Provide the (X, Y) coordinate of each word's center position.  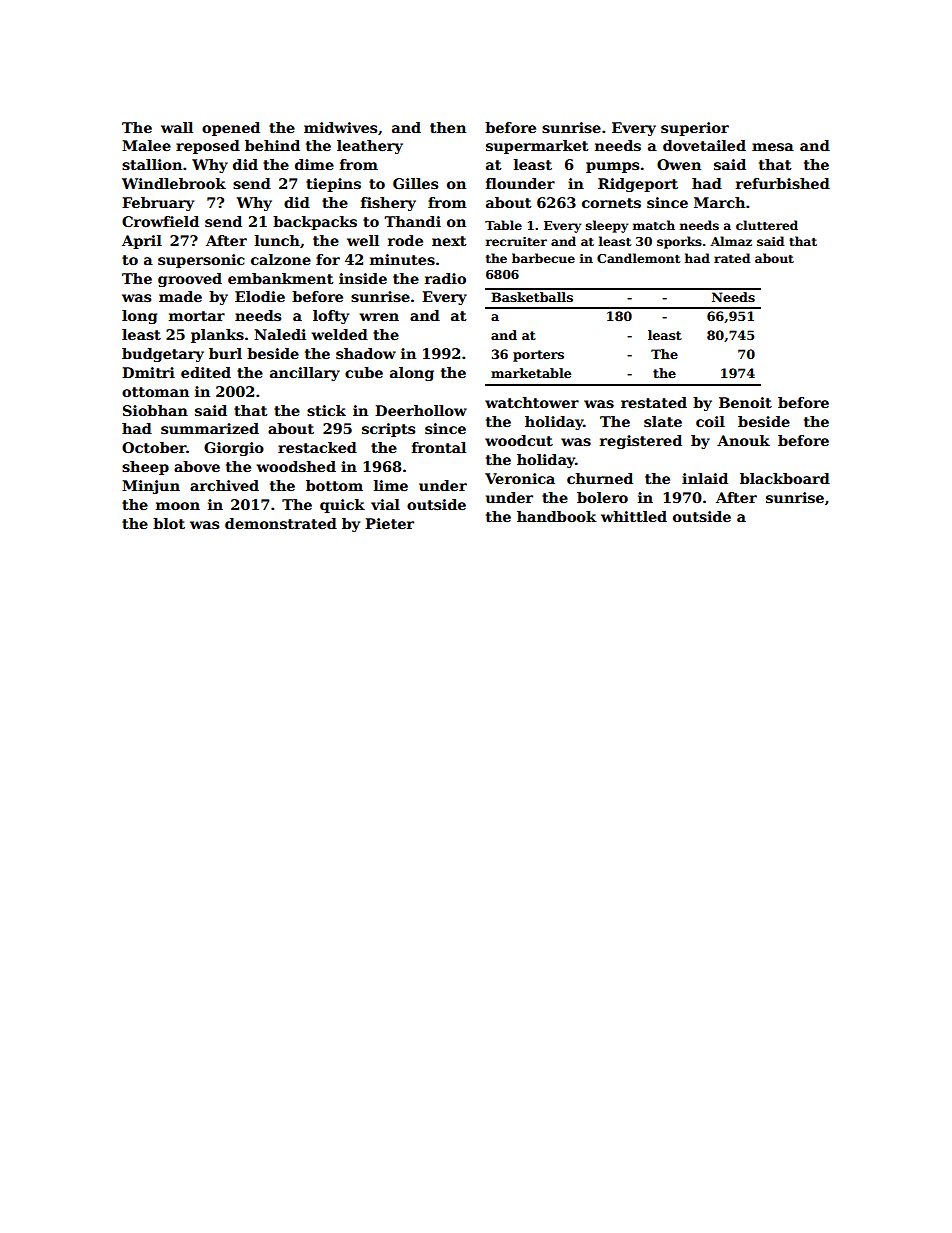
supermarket (537, 147)
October (154, 447)
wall (177, 127)
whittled (634, 516)
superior (695, 129)
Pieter (389, 523)
